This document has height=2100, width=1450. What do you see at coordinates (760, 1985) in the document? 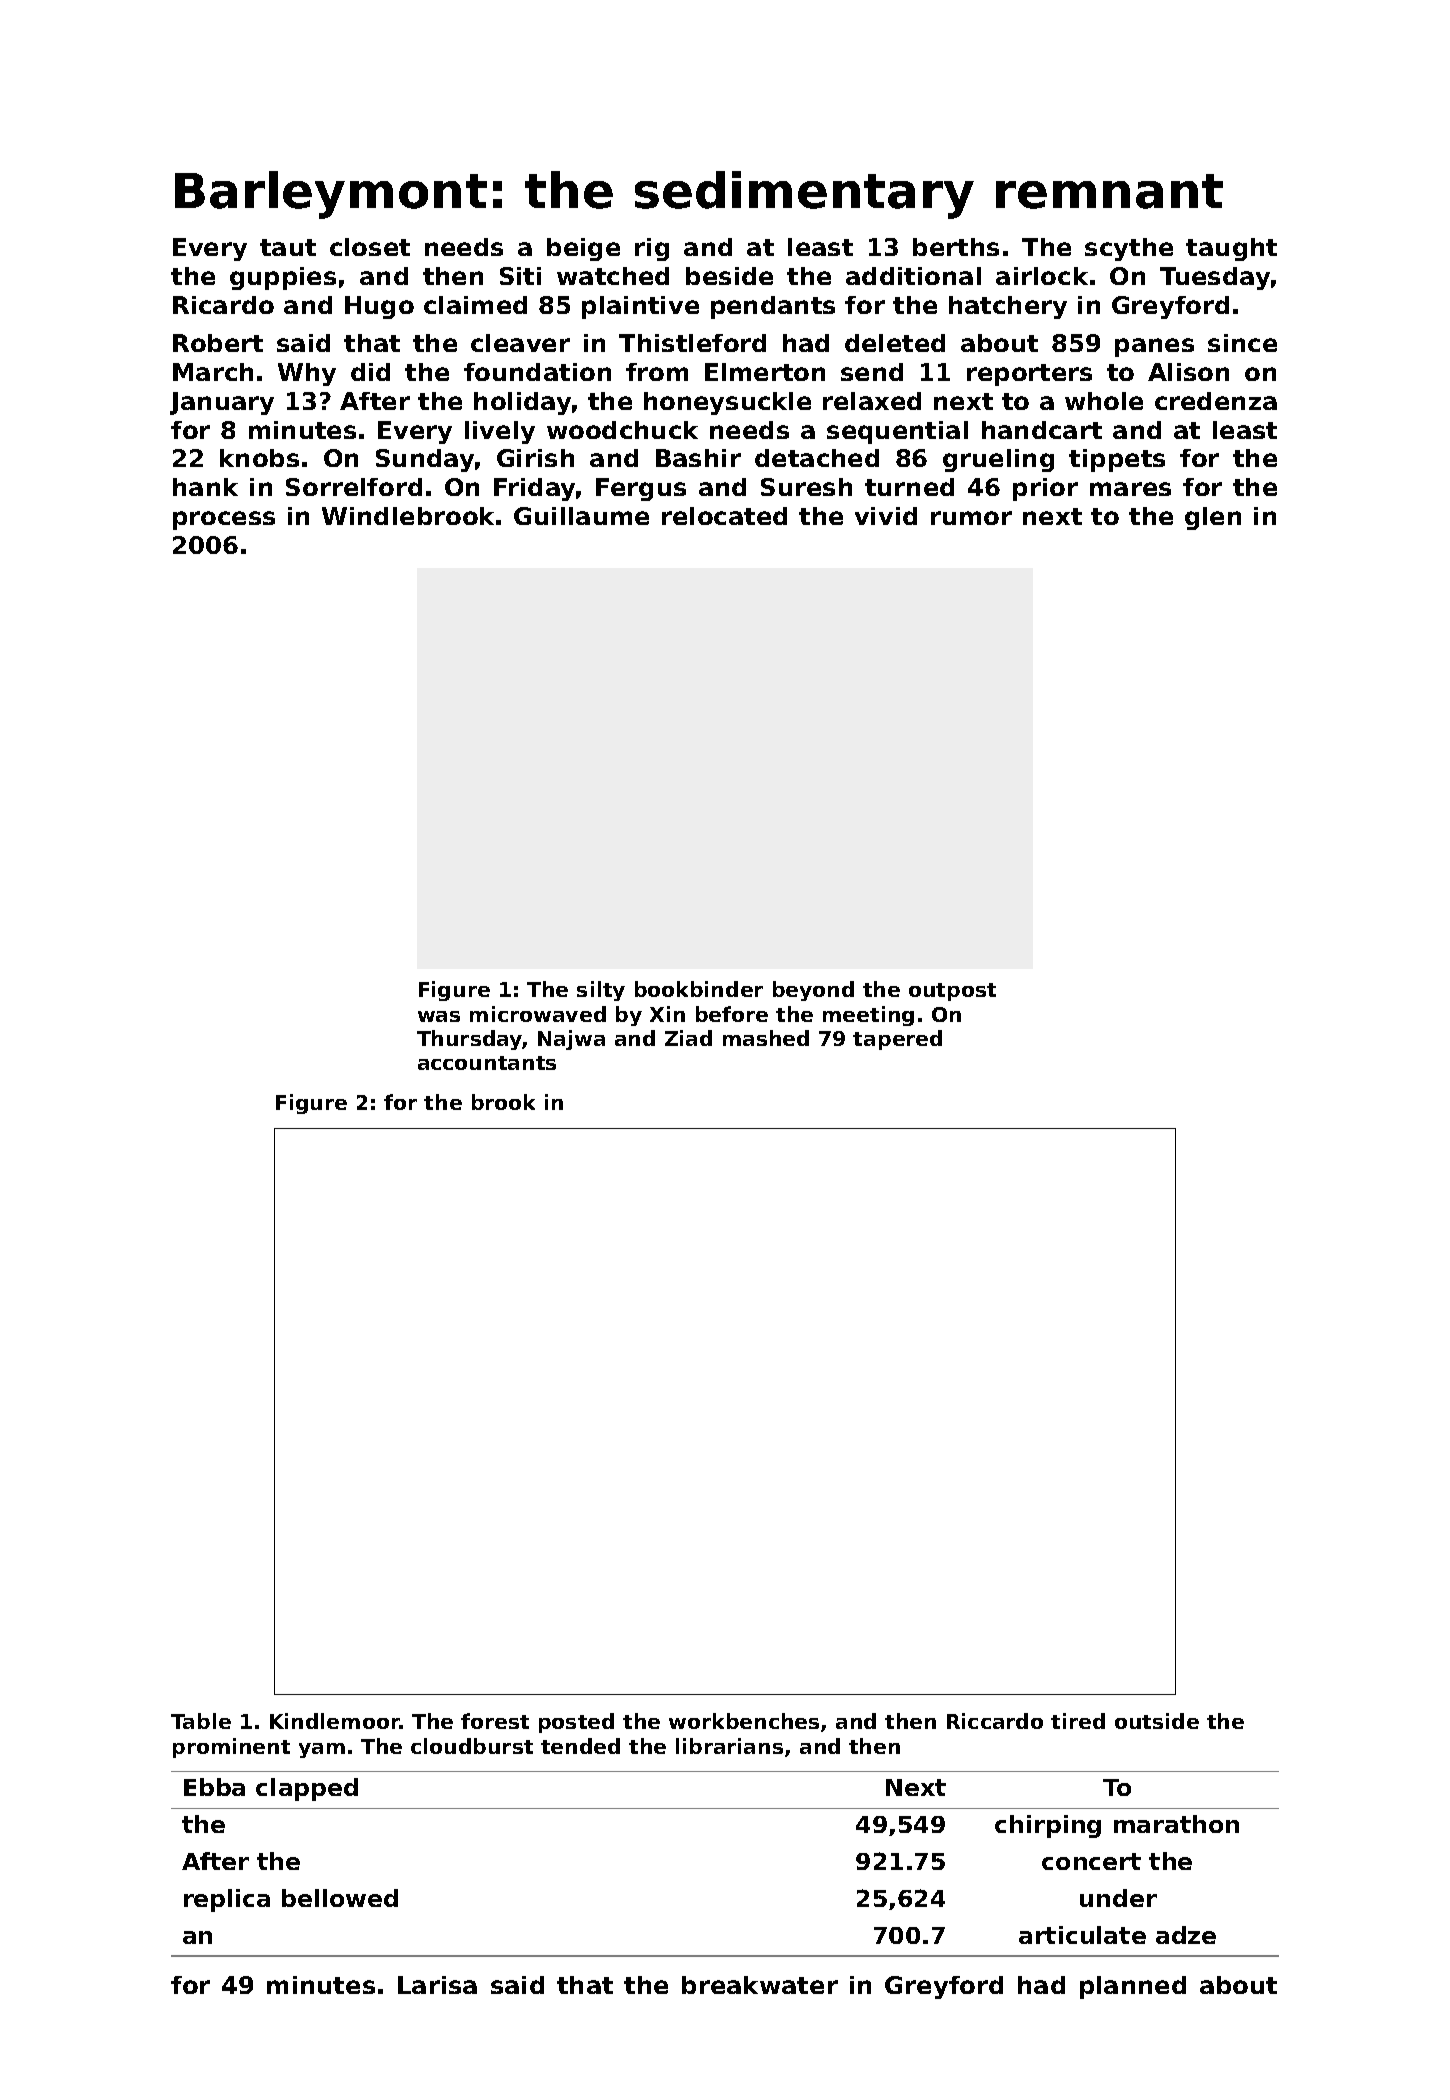
I see `breakwater` at bounding box center [760, 1985].
